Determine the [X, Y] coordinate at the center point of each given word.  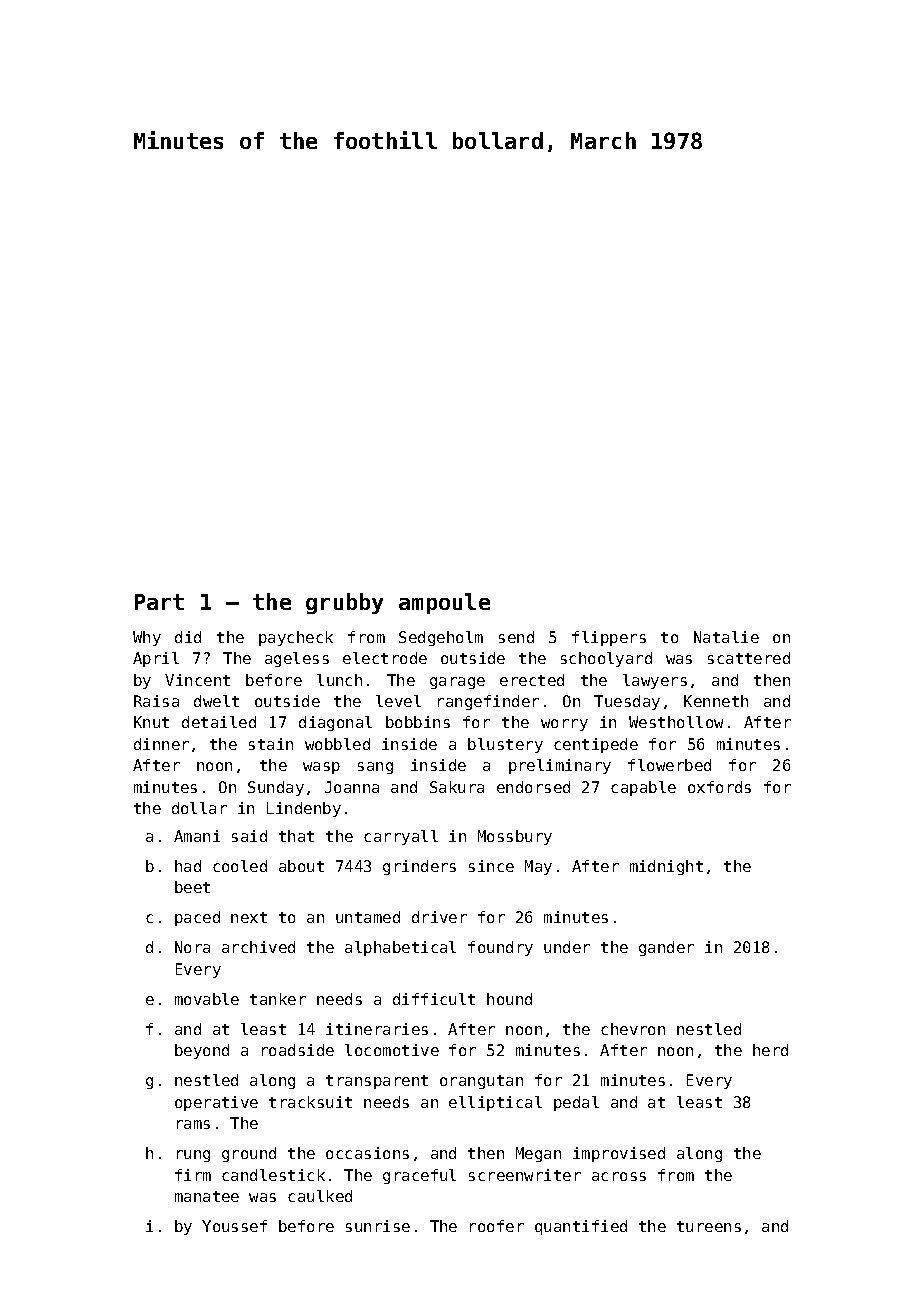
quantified [581, 1227]
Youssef [234, 1226]
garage [457, 683]
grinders [419, 867]
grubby [344, 603]
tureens [709, 1226]
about [301, 866]
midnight [666, 867]
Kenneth [716, 701]
